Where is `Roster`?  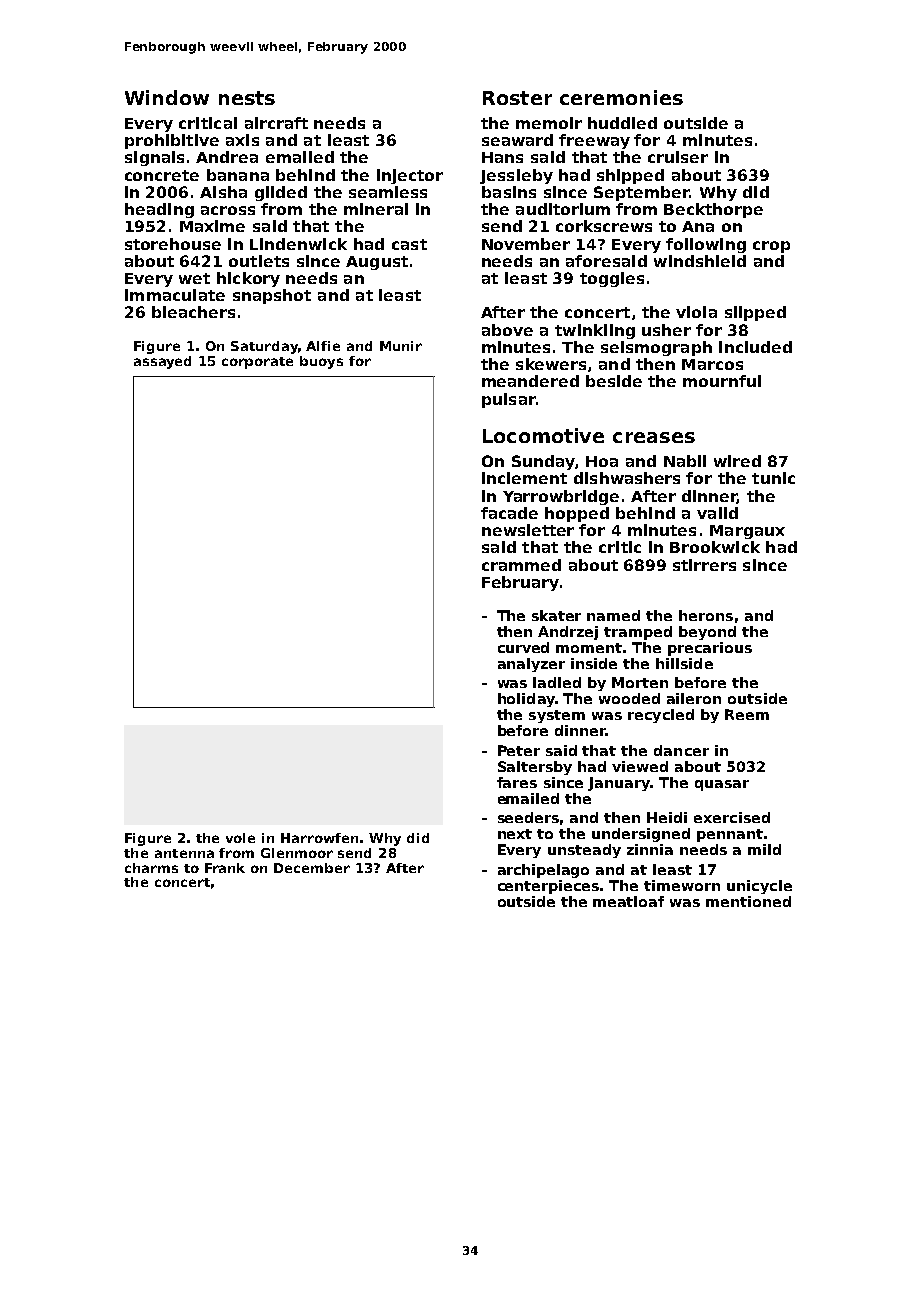
Roster is located at coordinates (517, 98).
